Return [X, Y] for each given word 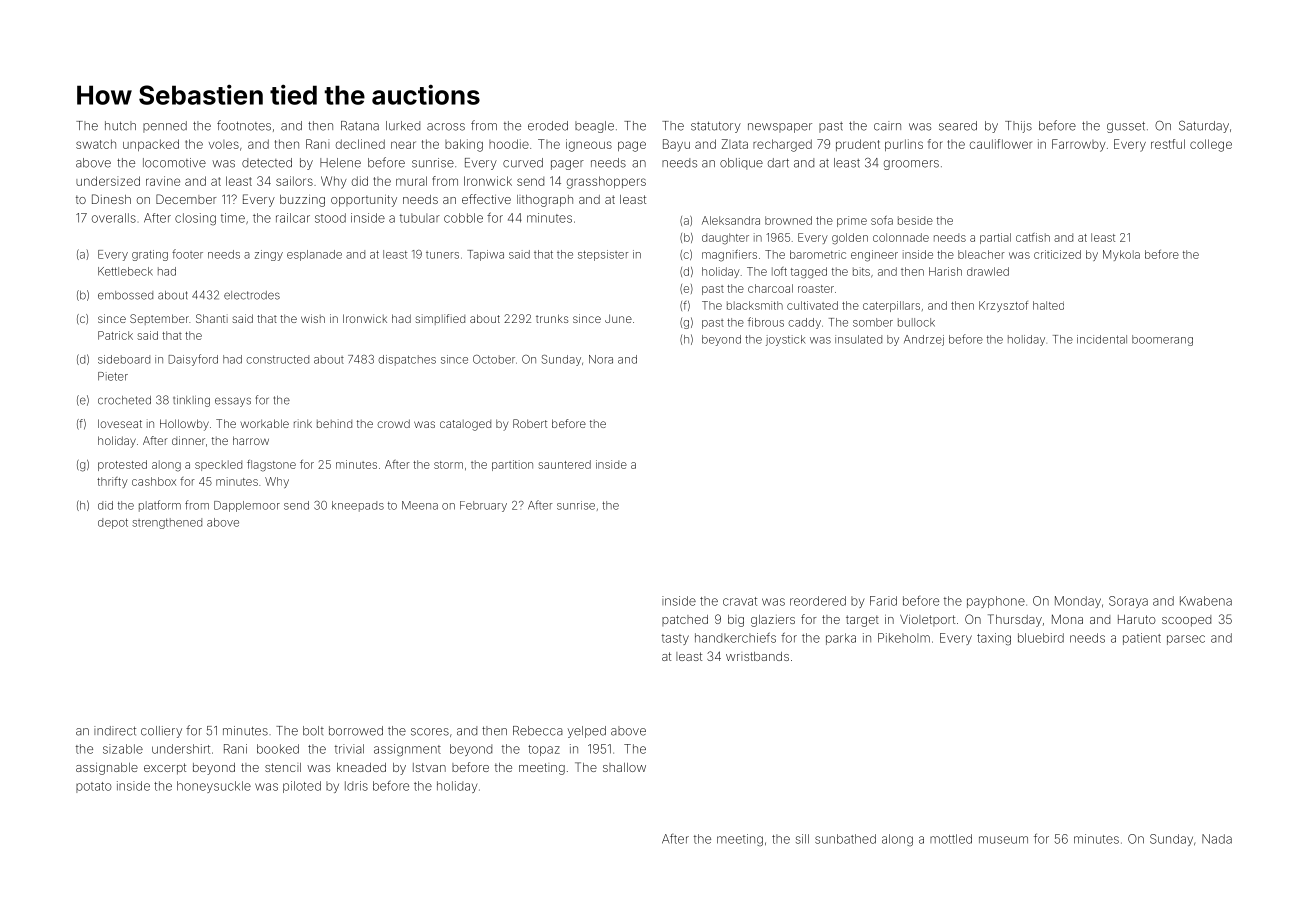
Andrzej [924, 340]
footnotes [244, 125]
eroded [548, 126]
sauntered [564, 464]
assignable [107, 769]
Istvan [429, 767]
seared [958, 126]
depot [113, 523]
